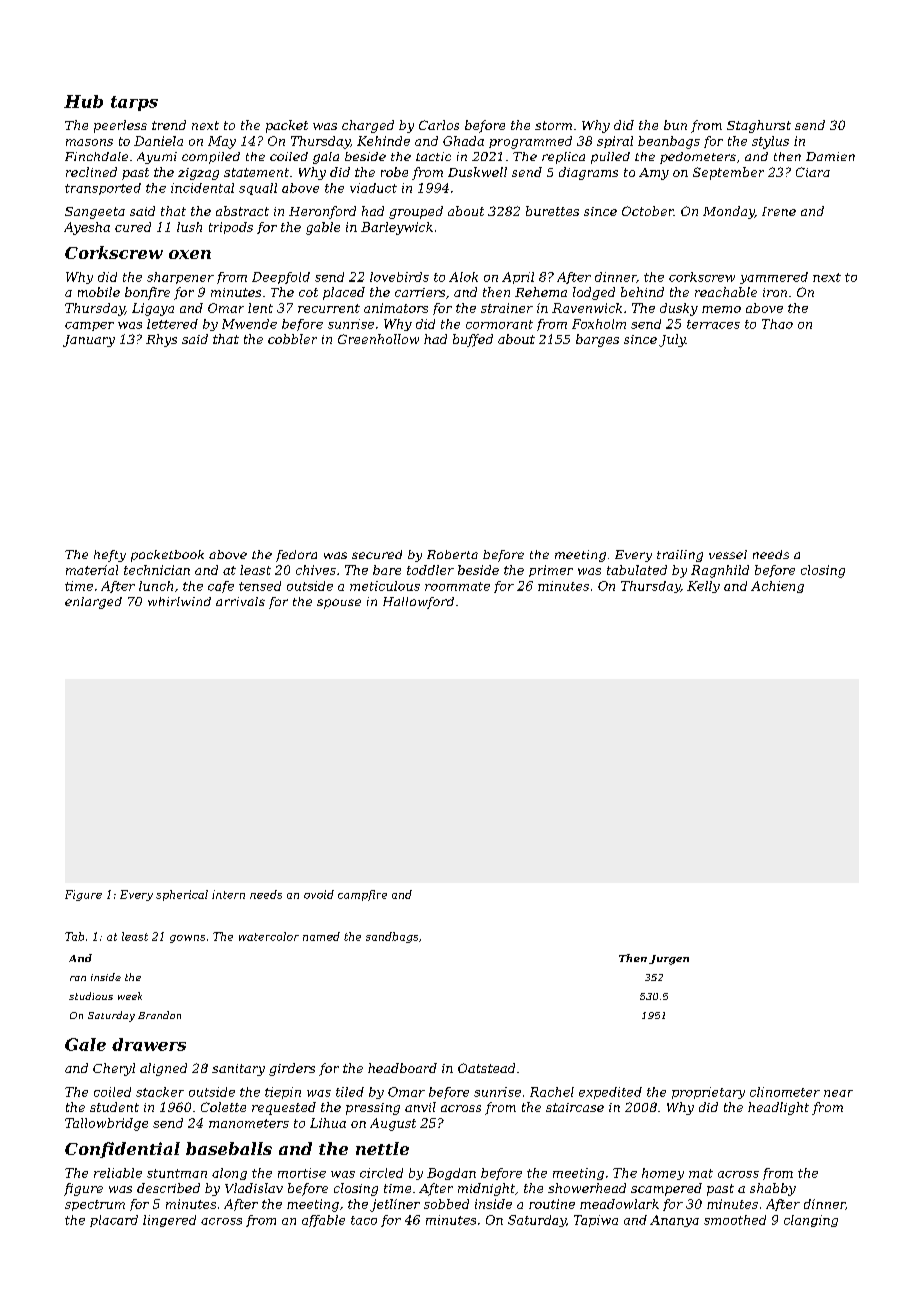 The image size is (924, 1308). I want to click on intern, so click(228, 894).
